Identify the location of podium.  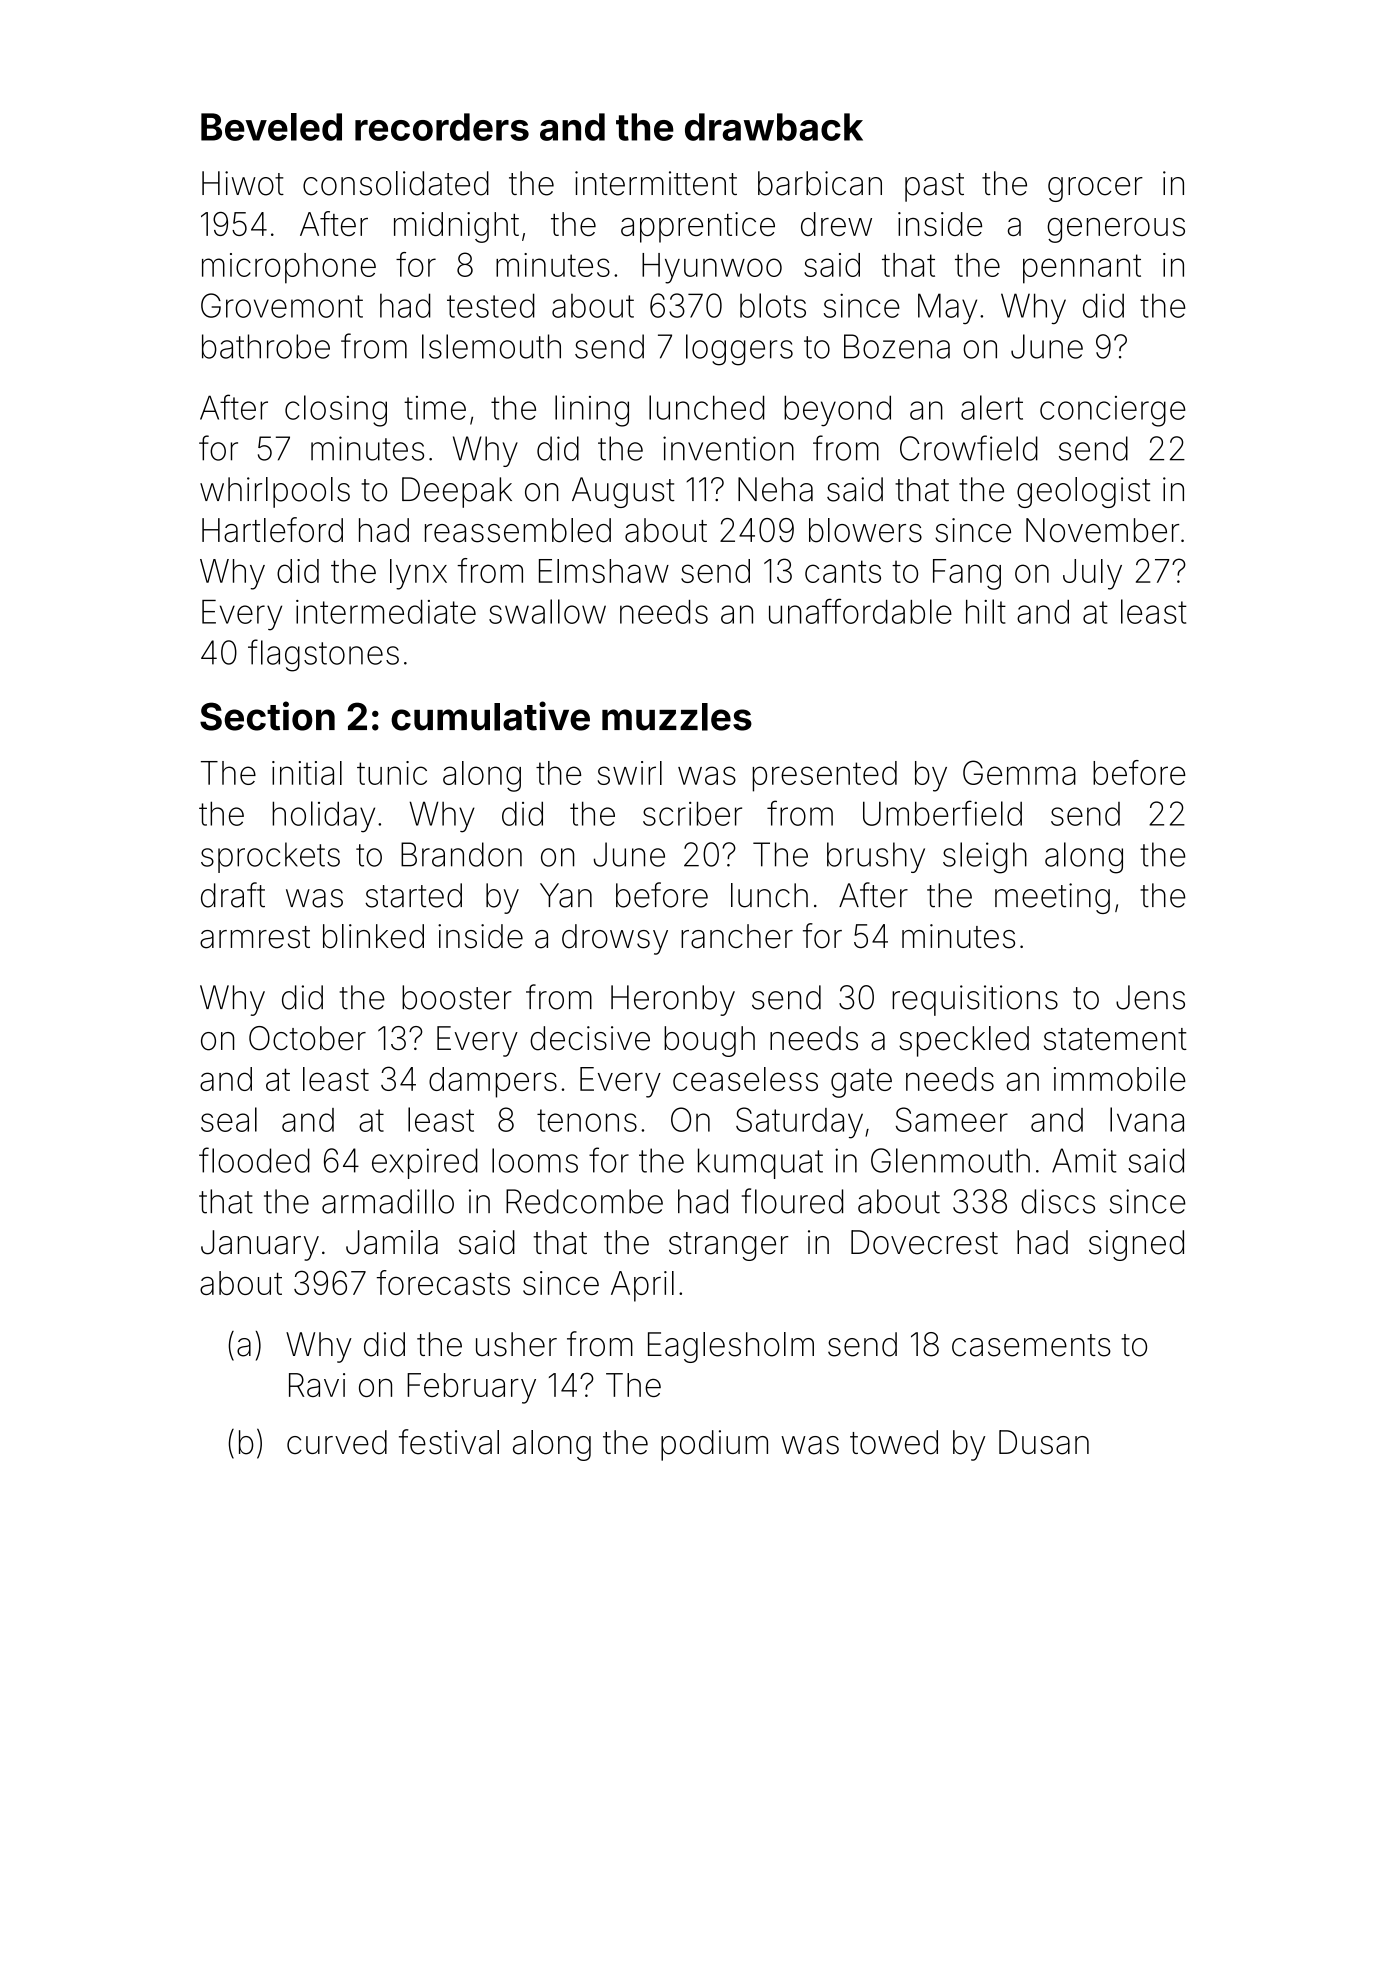
(714, 1445).
